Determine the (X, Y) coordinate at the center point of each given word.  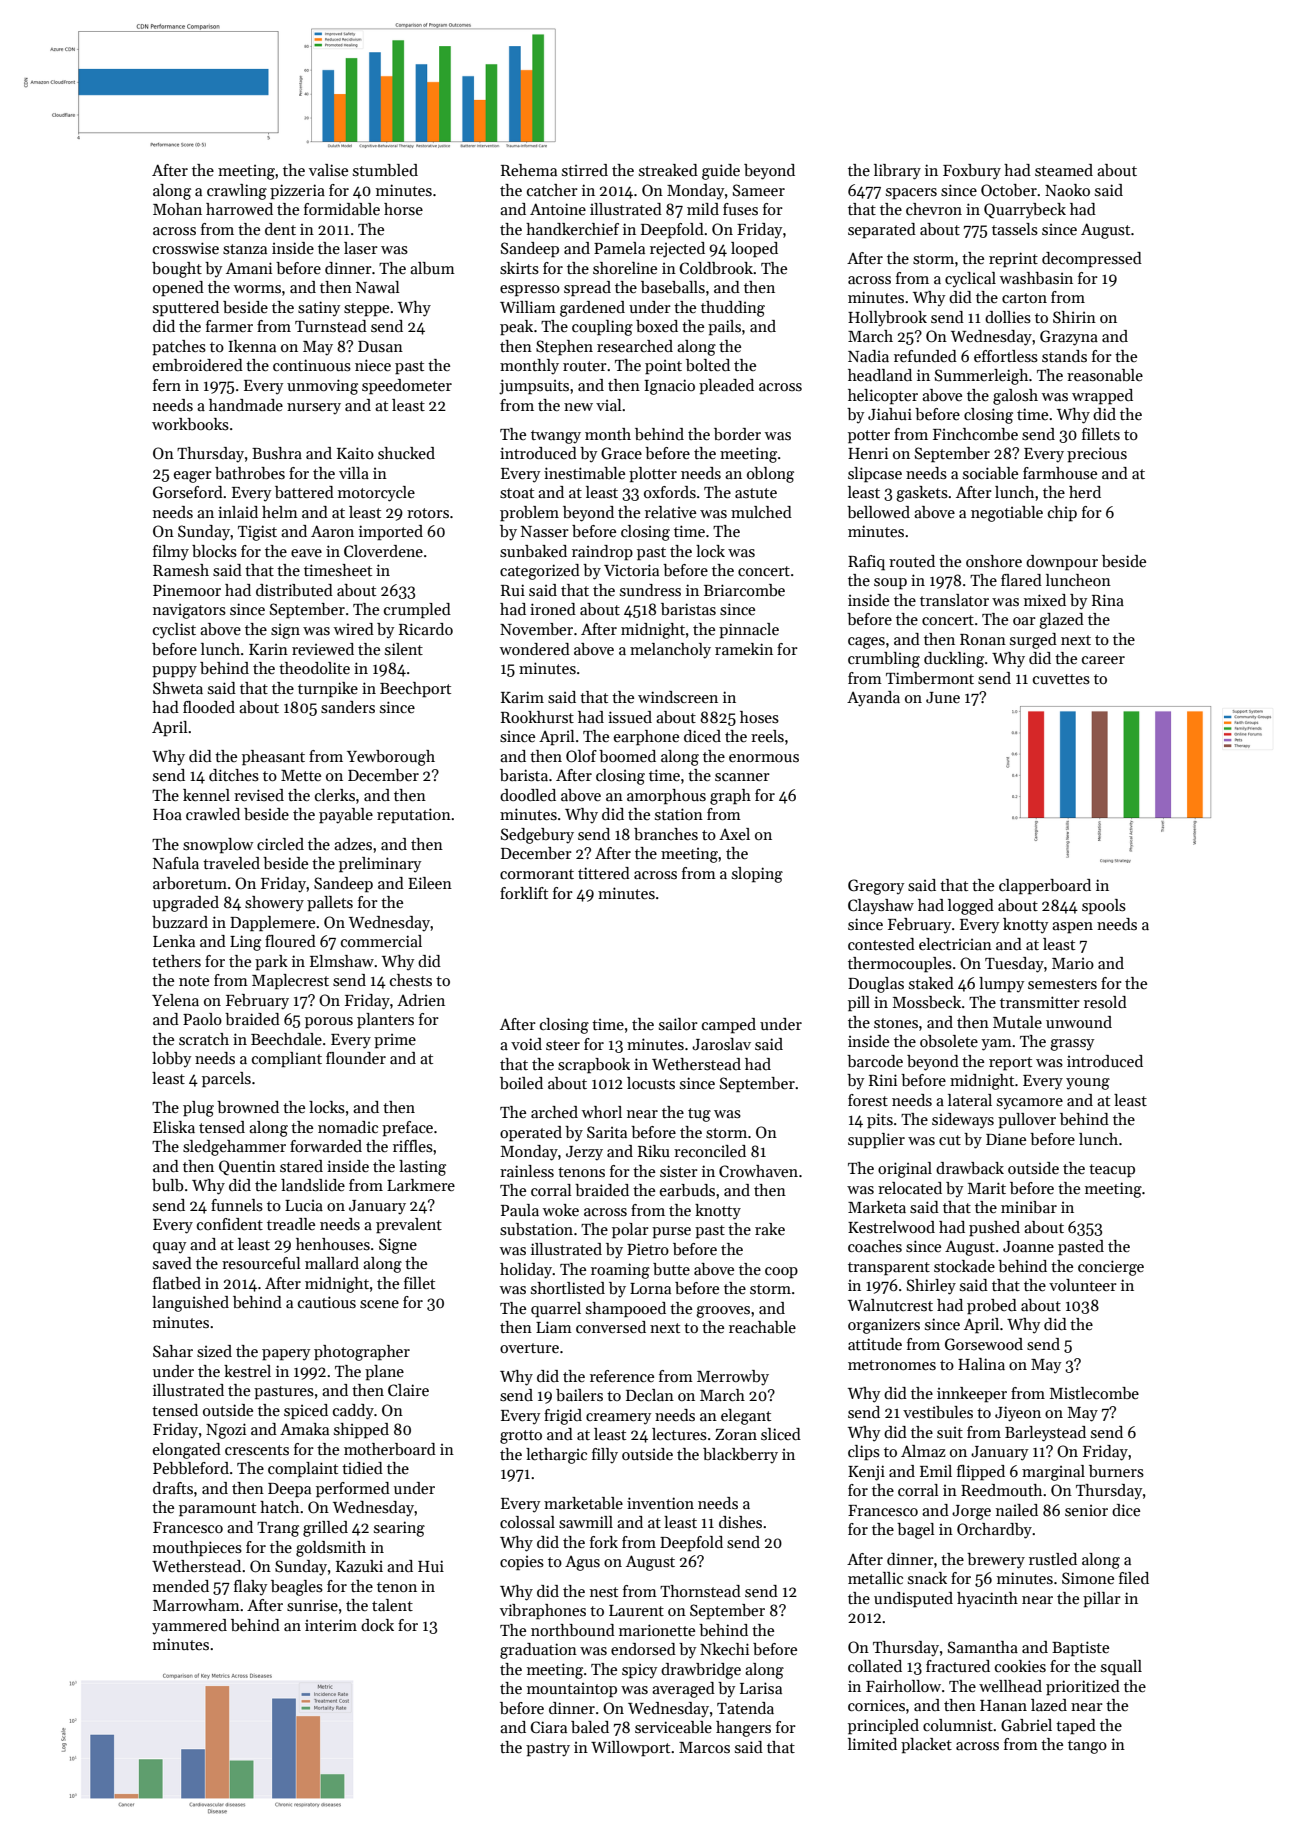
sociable (990, 473)
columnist (958, 1725)
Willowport (630, 1749)
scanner (742, 777)
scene (379, 1304)
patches (179, 348)
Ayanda (873, 699)
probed (992, 1307)
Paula (520, 1210)
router (585, 366)
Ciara (548, 1727)
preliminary (380, 865)
